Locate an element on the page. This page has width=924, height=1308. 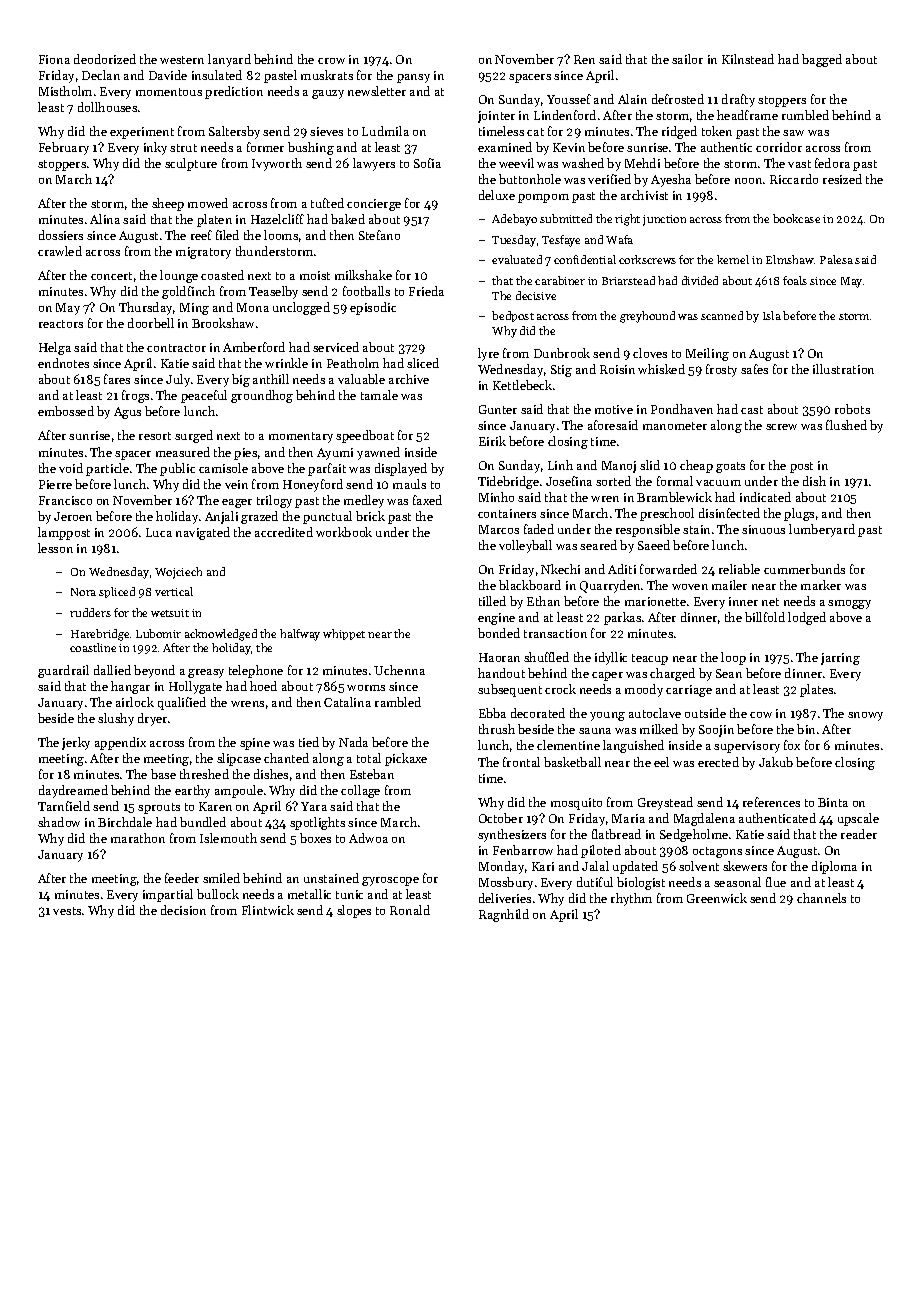
channels is located at coordinates (821, 898).
